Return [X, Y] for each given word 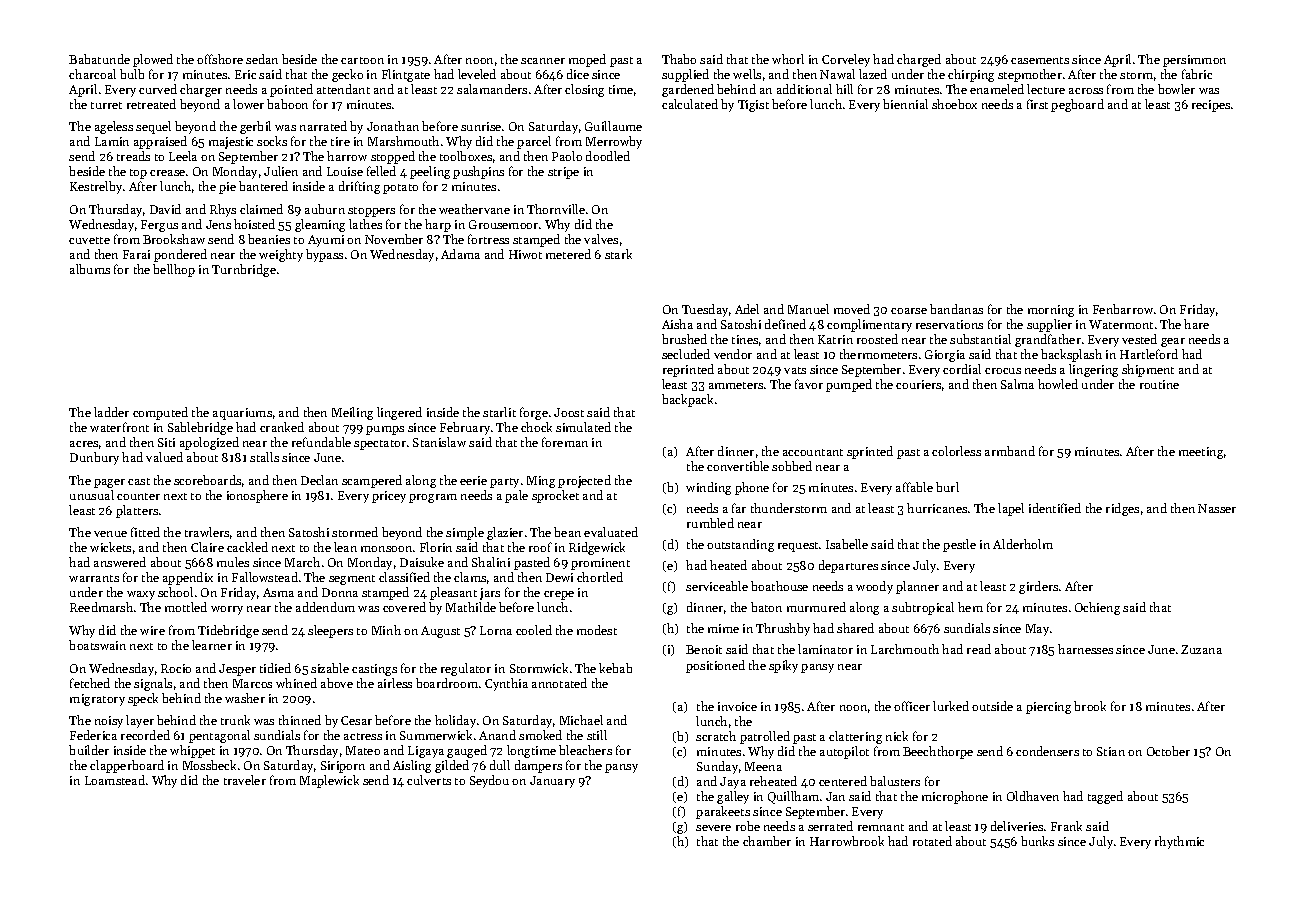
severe [713, 828]
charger [201, 90]
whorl [788, 59]
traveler [245, 780]
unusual [92, 495]
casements [1040, 60]
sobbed [792, 466]
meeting [1201, 453]
